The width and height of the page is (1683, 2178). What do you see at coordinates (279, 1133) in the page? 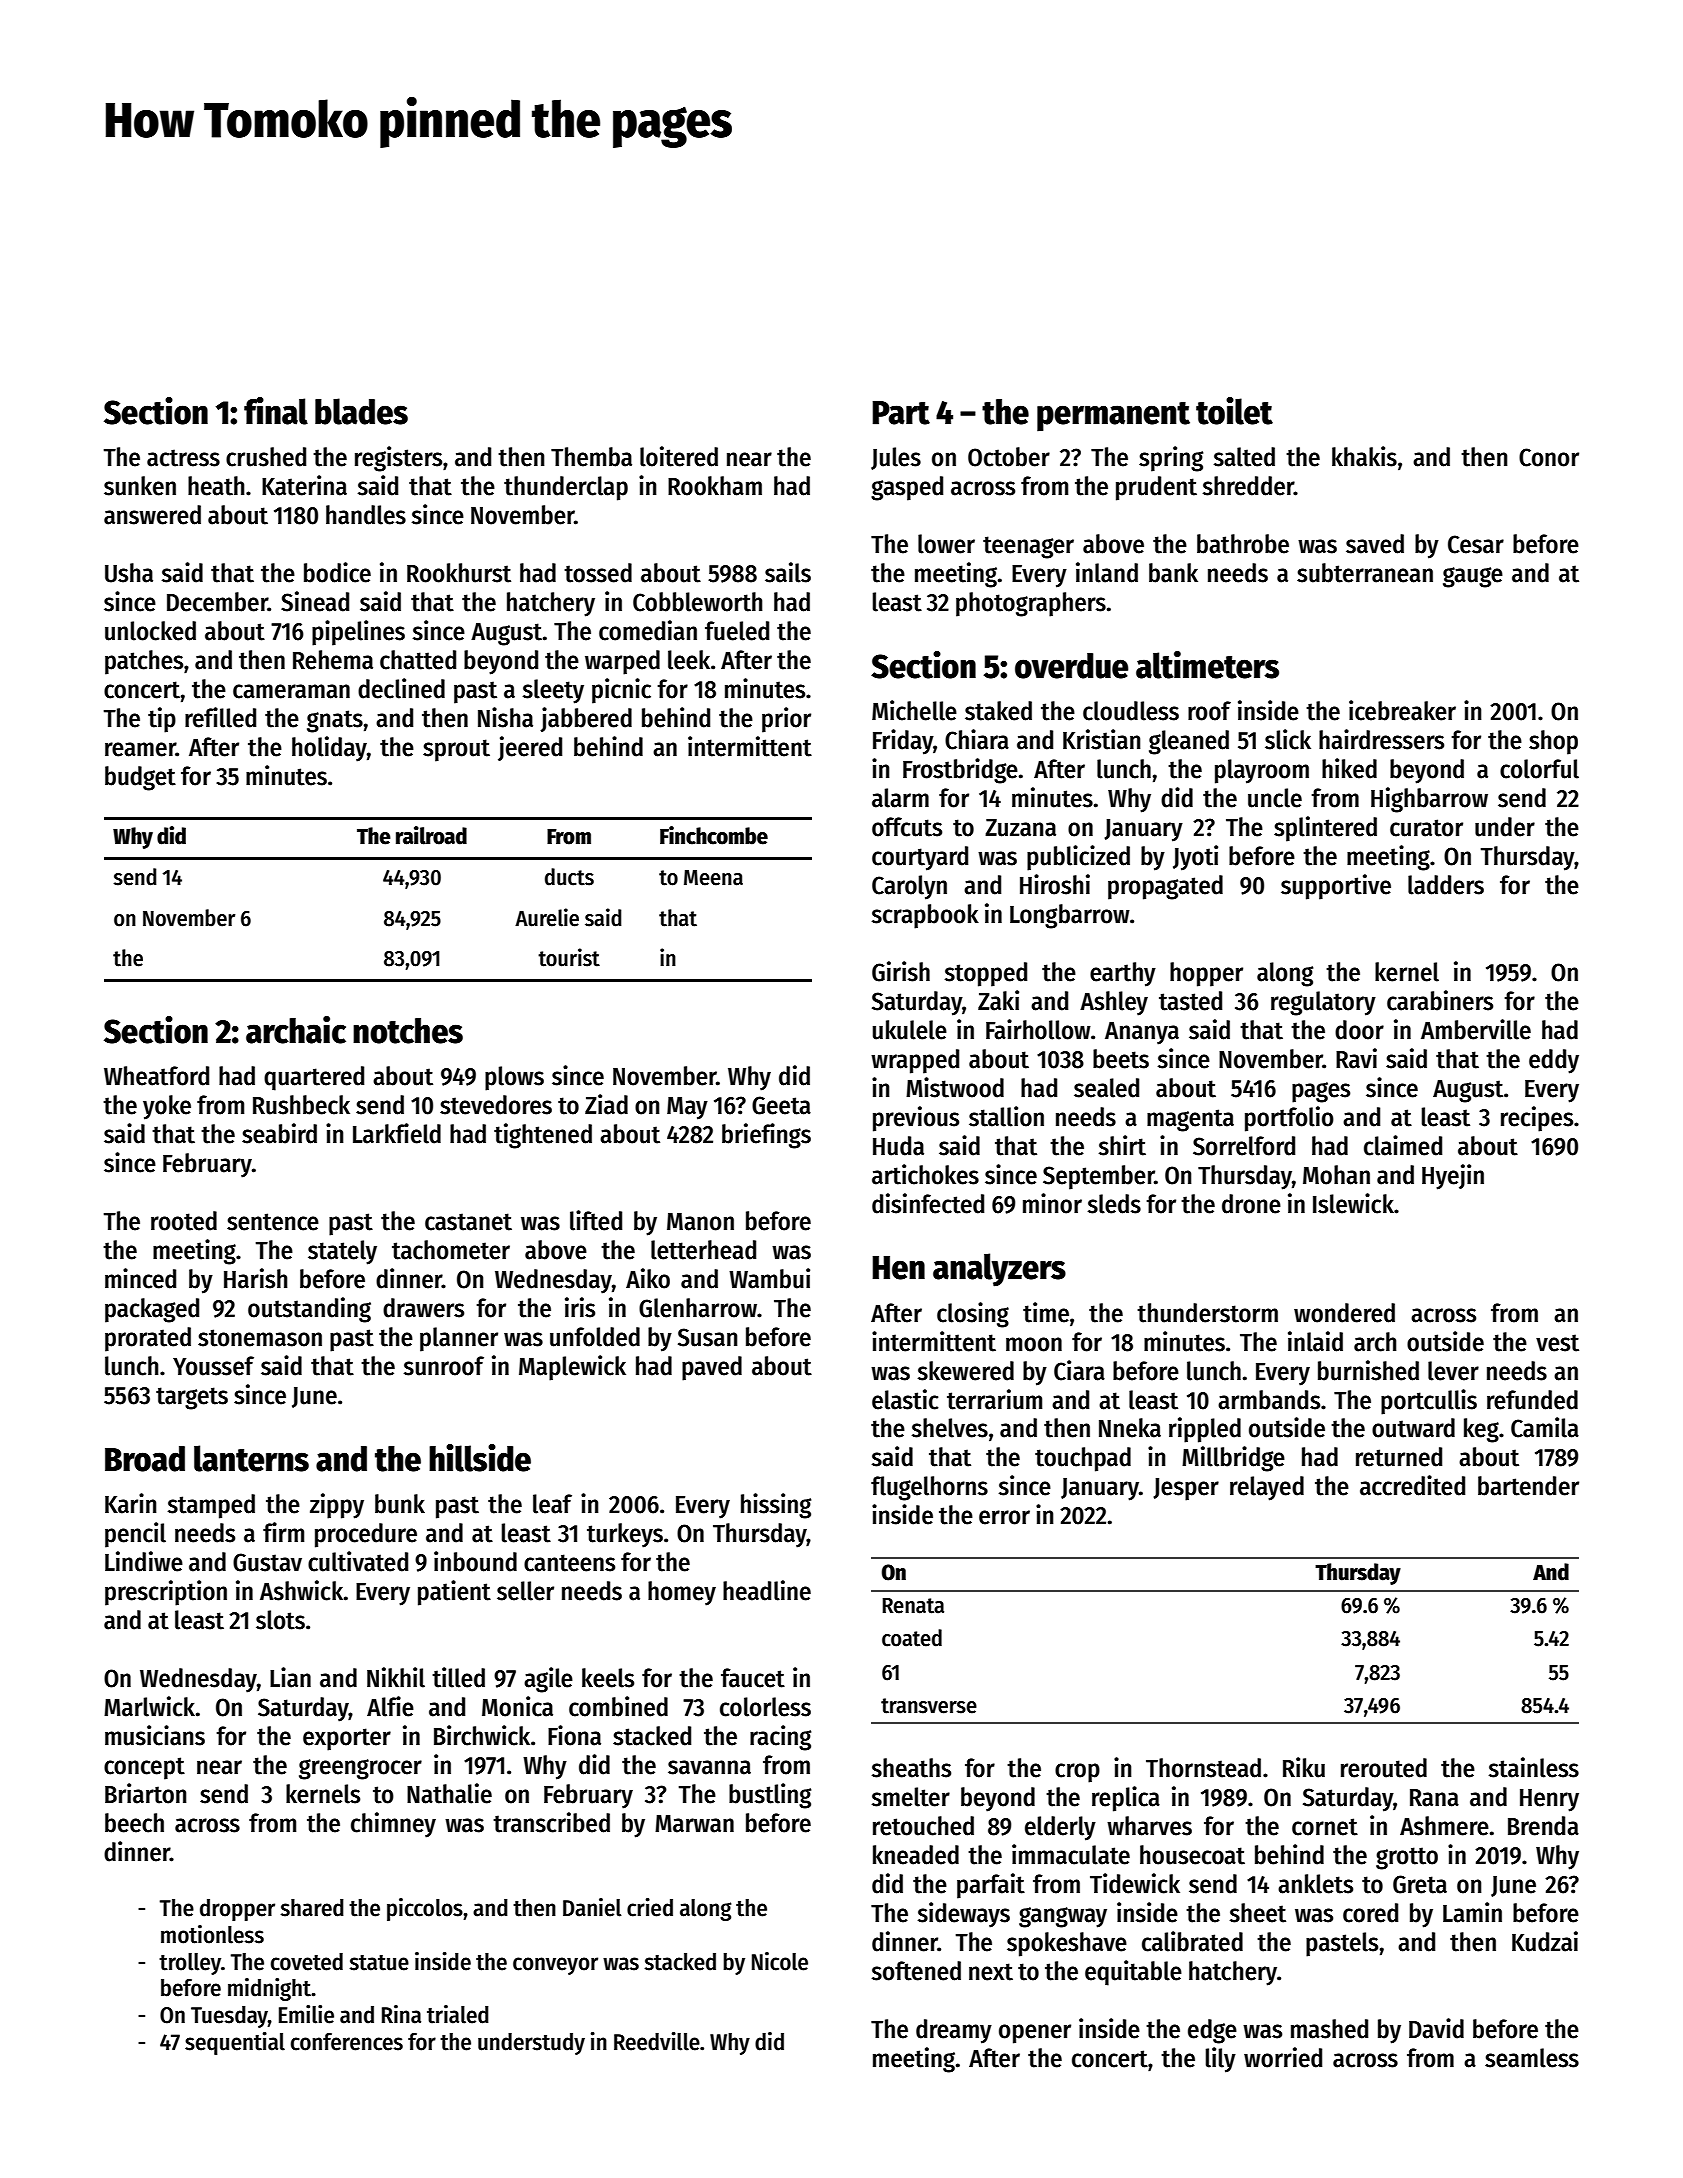
I see `seabird` at bounding box center [279, 1133].
